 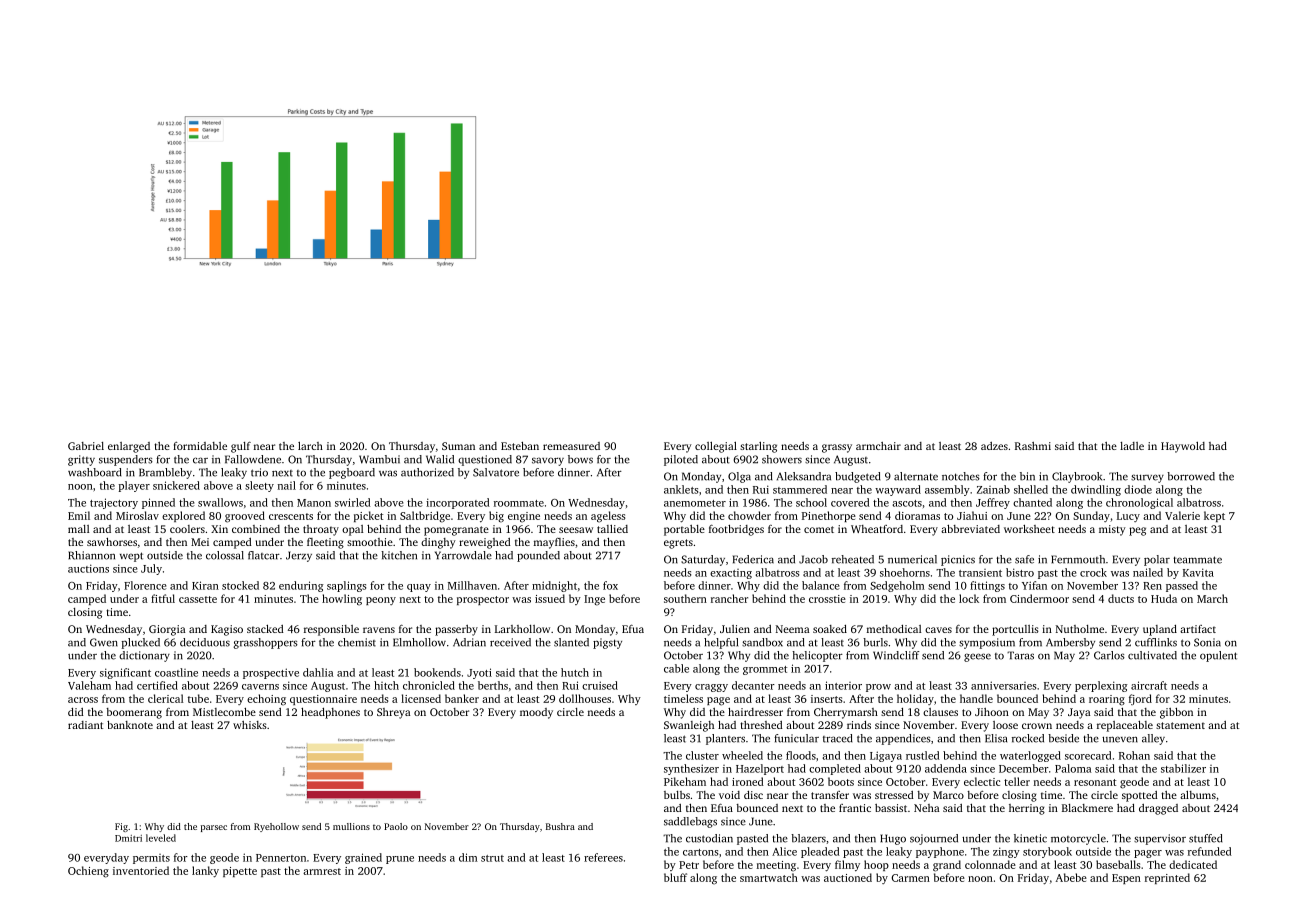 I want to click on auctions, so click(x=88, y=568).
